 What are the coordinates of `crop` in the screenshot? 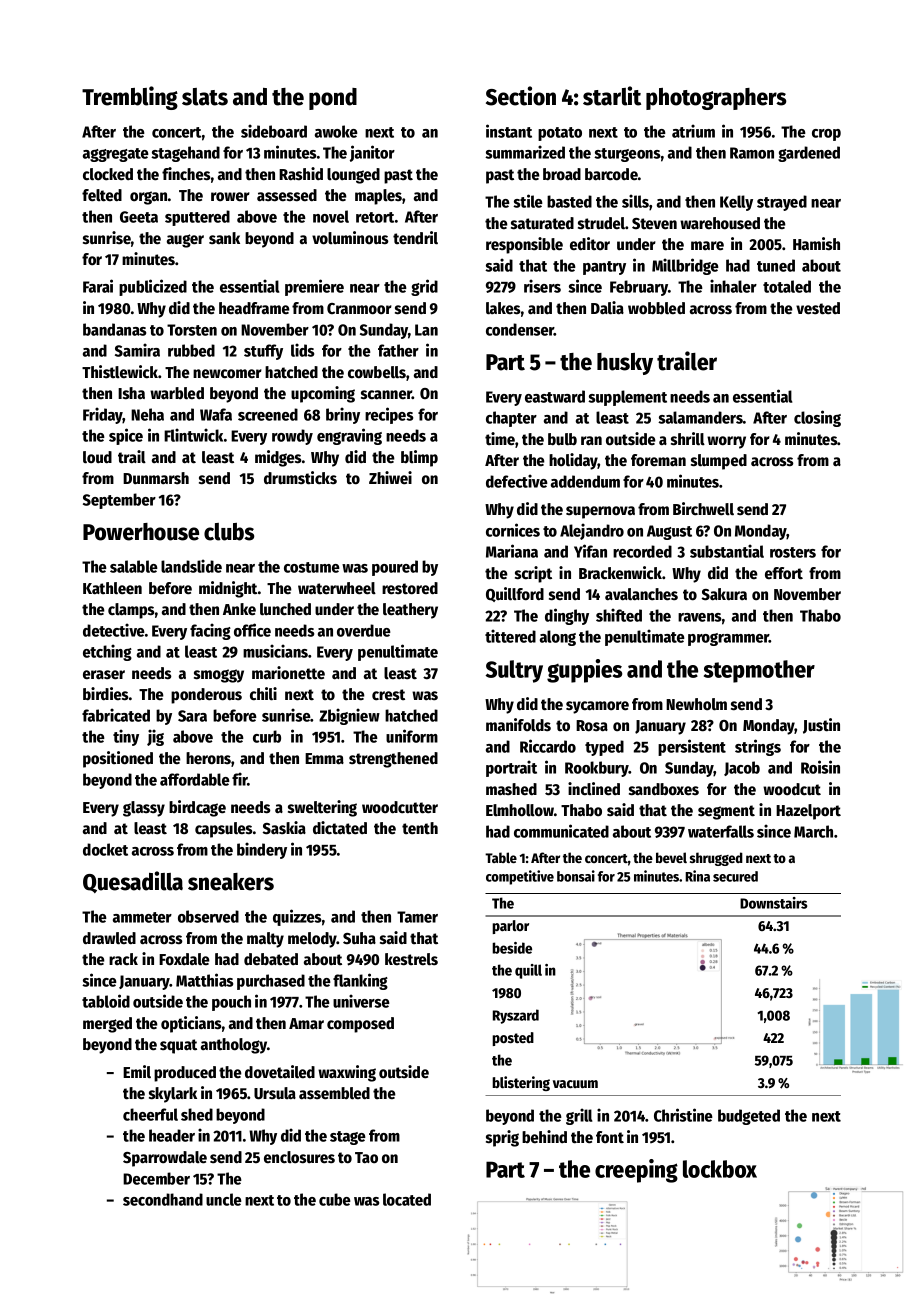 It's located at (826, 135).
